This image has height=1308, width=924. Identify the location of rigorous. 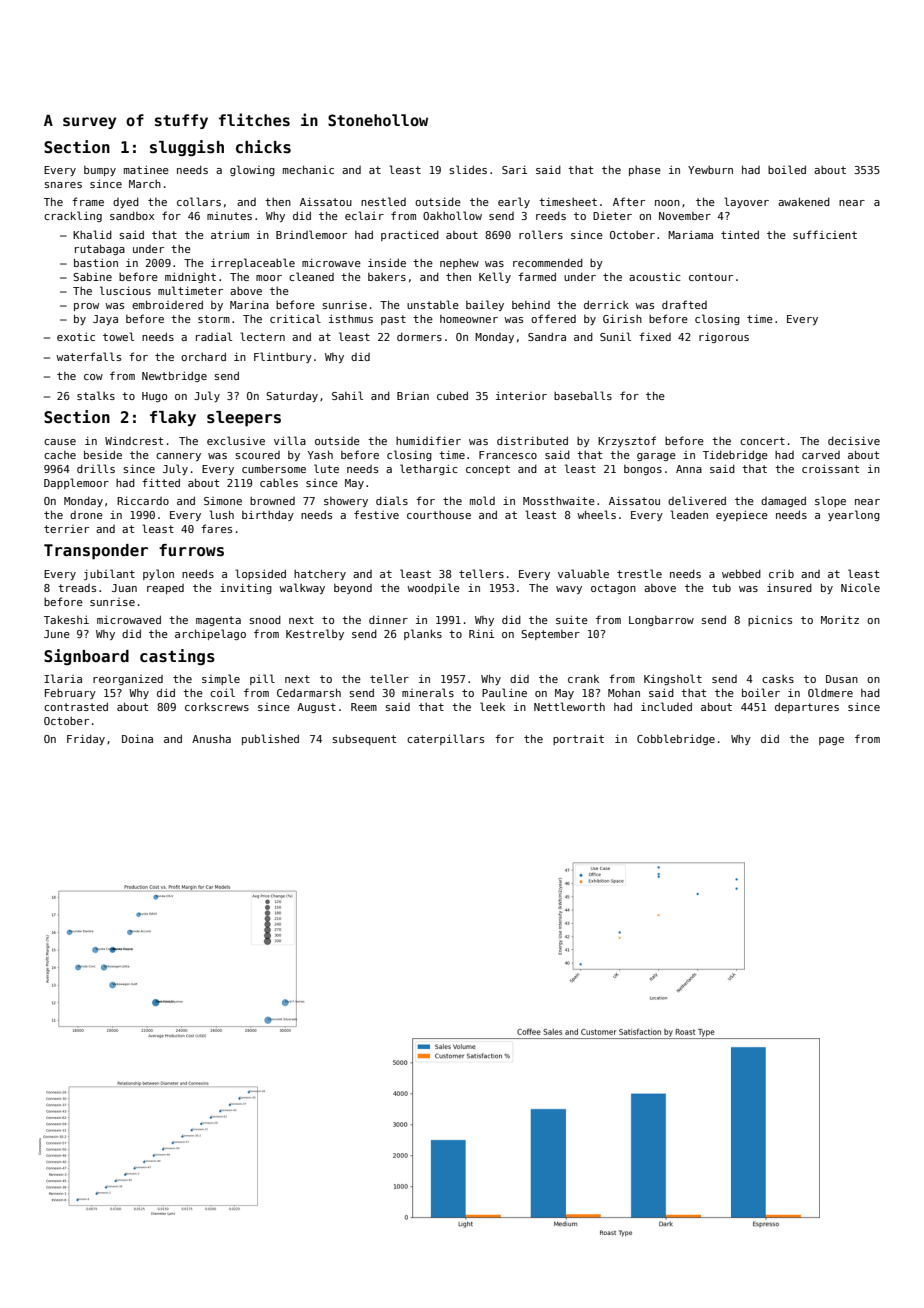
(724, 337).
